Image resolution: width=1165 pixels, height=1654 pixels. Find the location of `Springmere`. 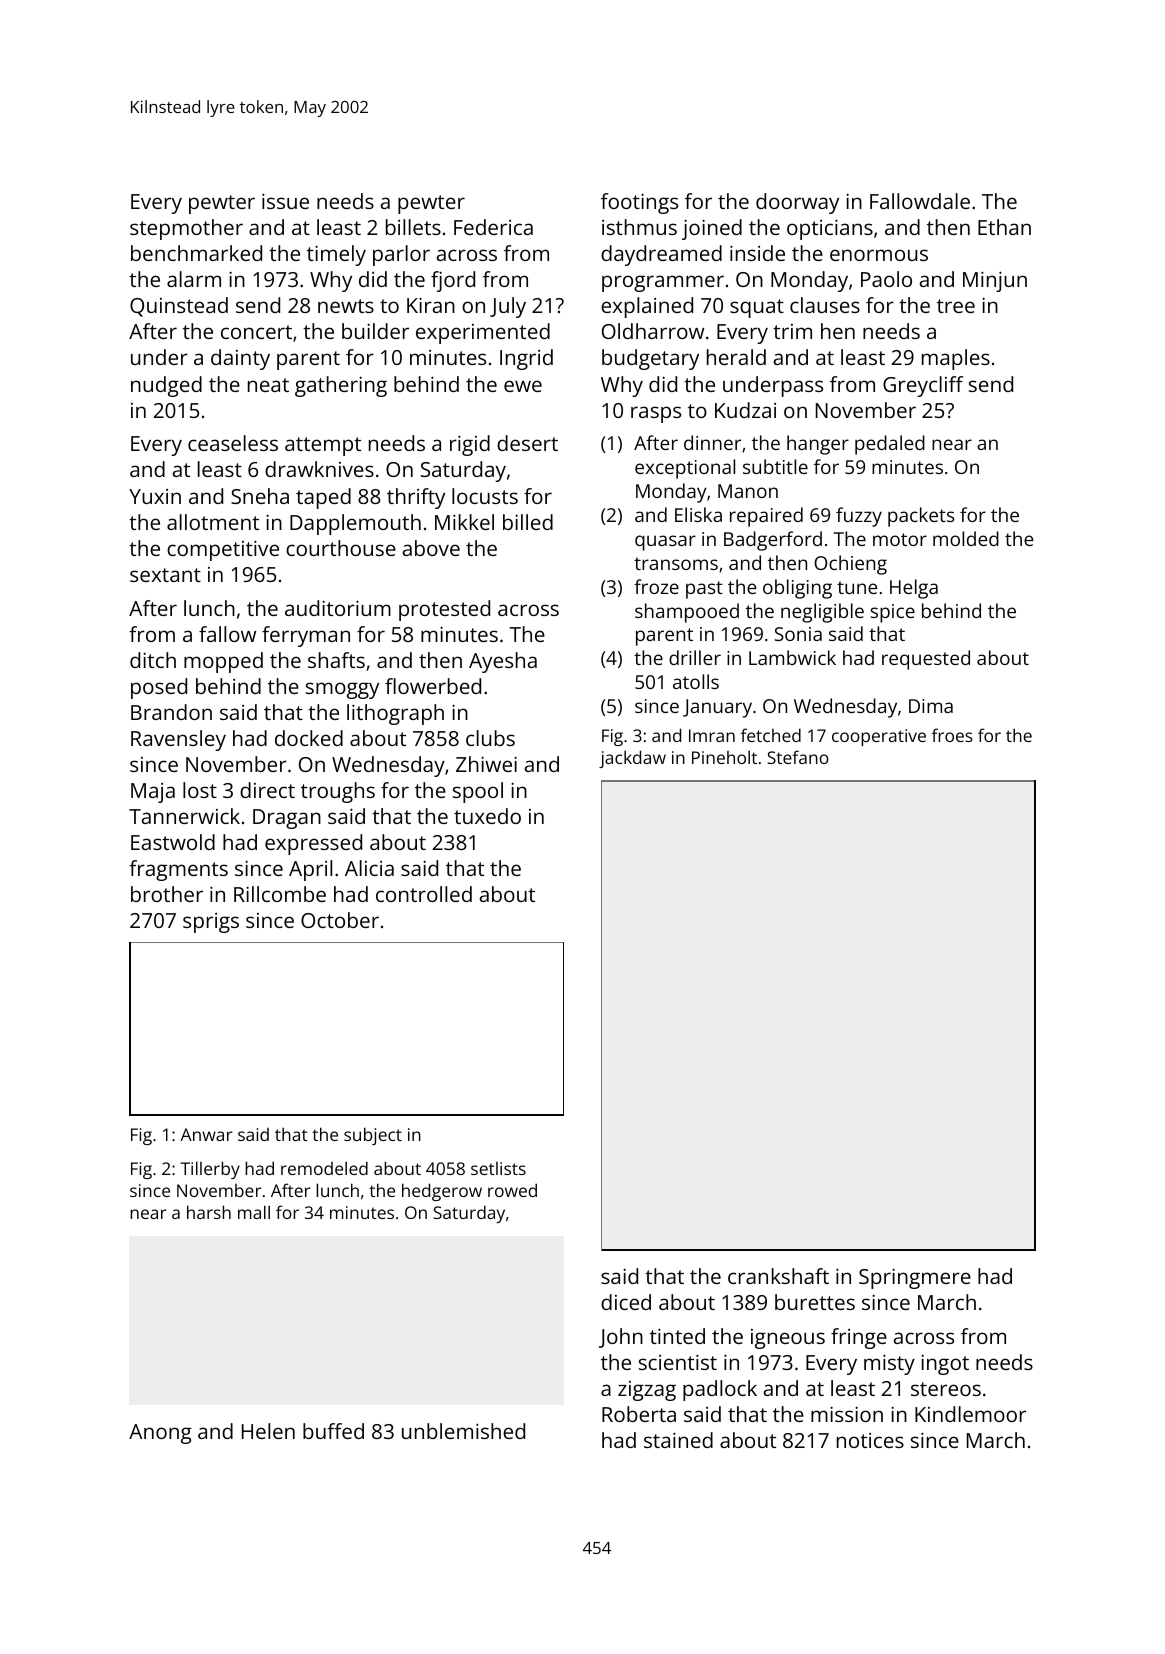

Springmere is located at coordinates (915, 1278).
